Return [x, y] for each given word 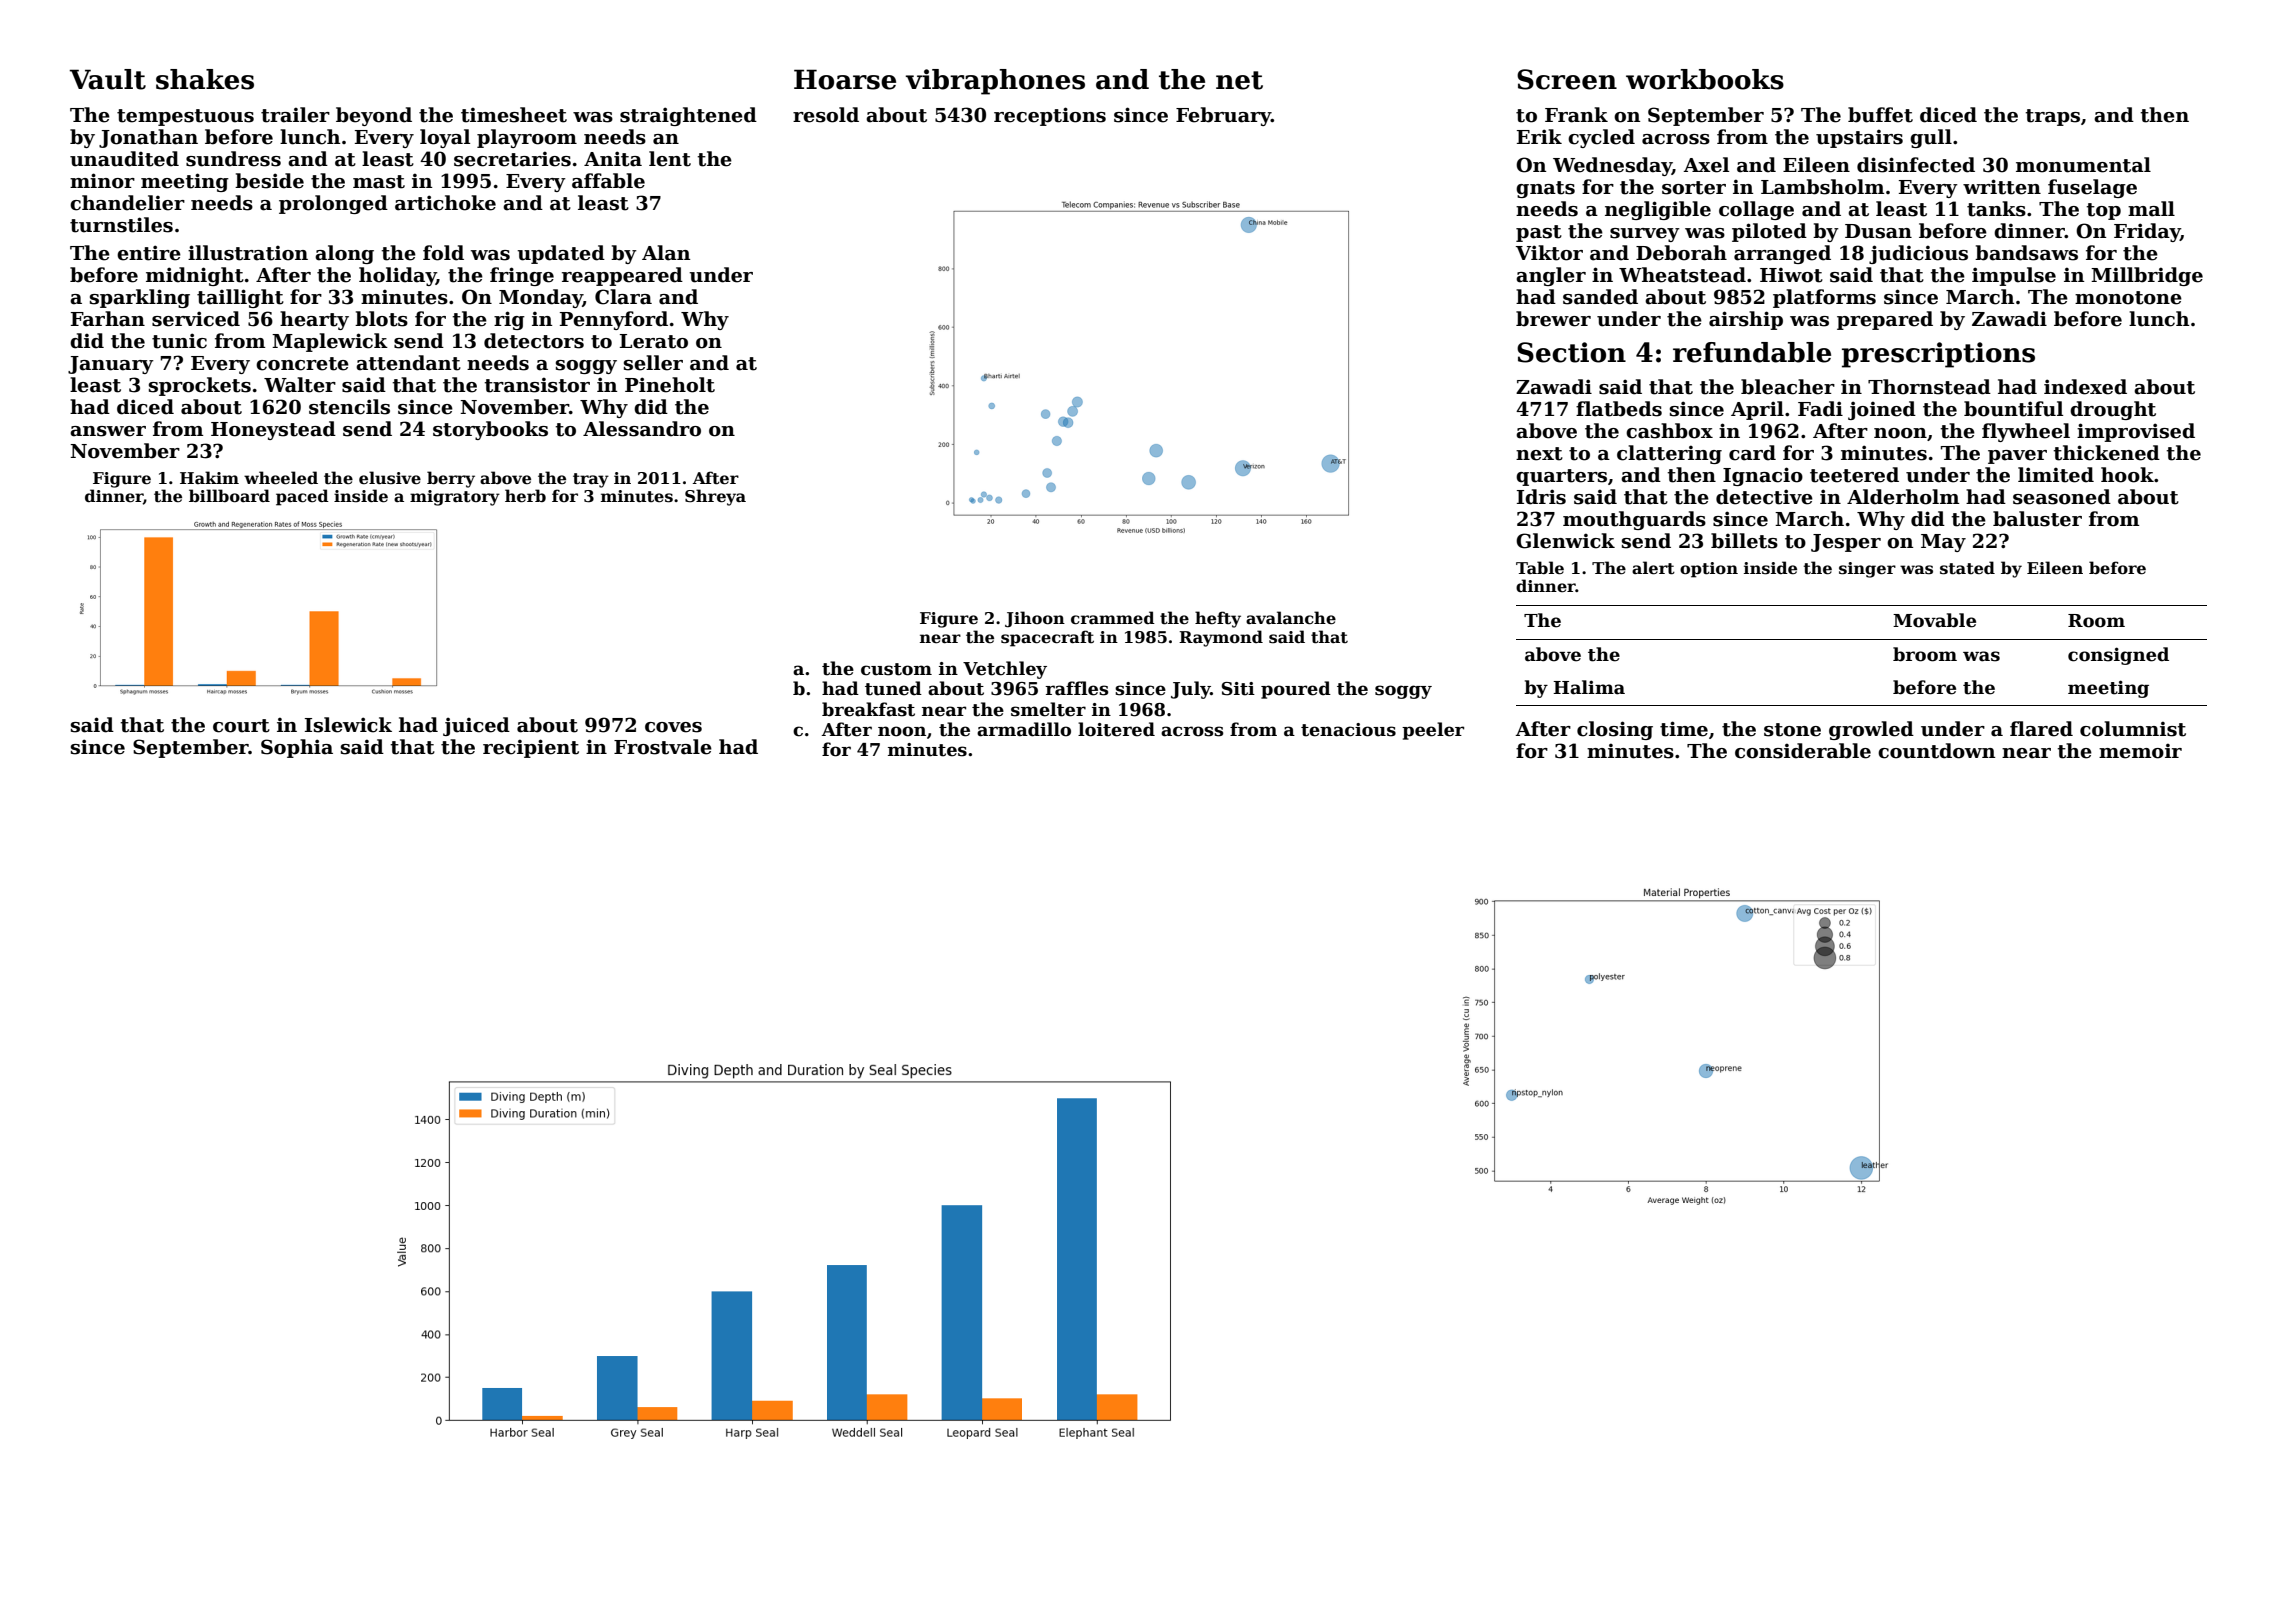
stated [1967, 568]
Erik [1539, 136]
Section [1571, 352]
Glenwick [1565, 541]
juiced [476, 726]
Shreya [715, 497]
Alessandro [642, 429]
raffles [1077, 688]
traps [2052, 117]
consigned [2118, 656]
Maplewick [330, 342]
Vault [107, 79]
